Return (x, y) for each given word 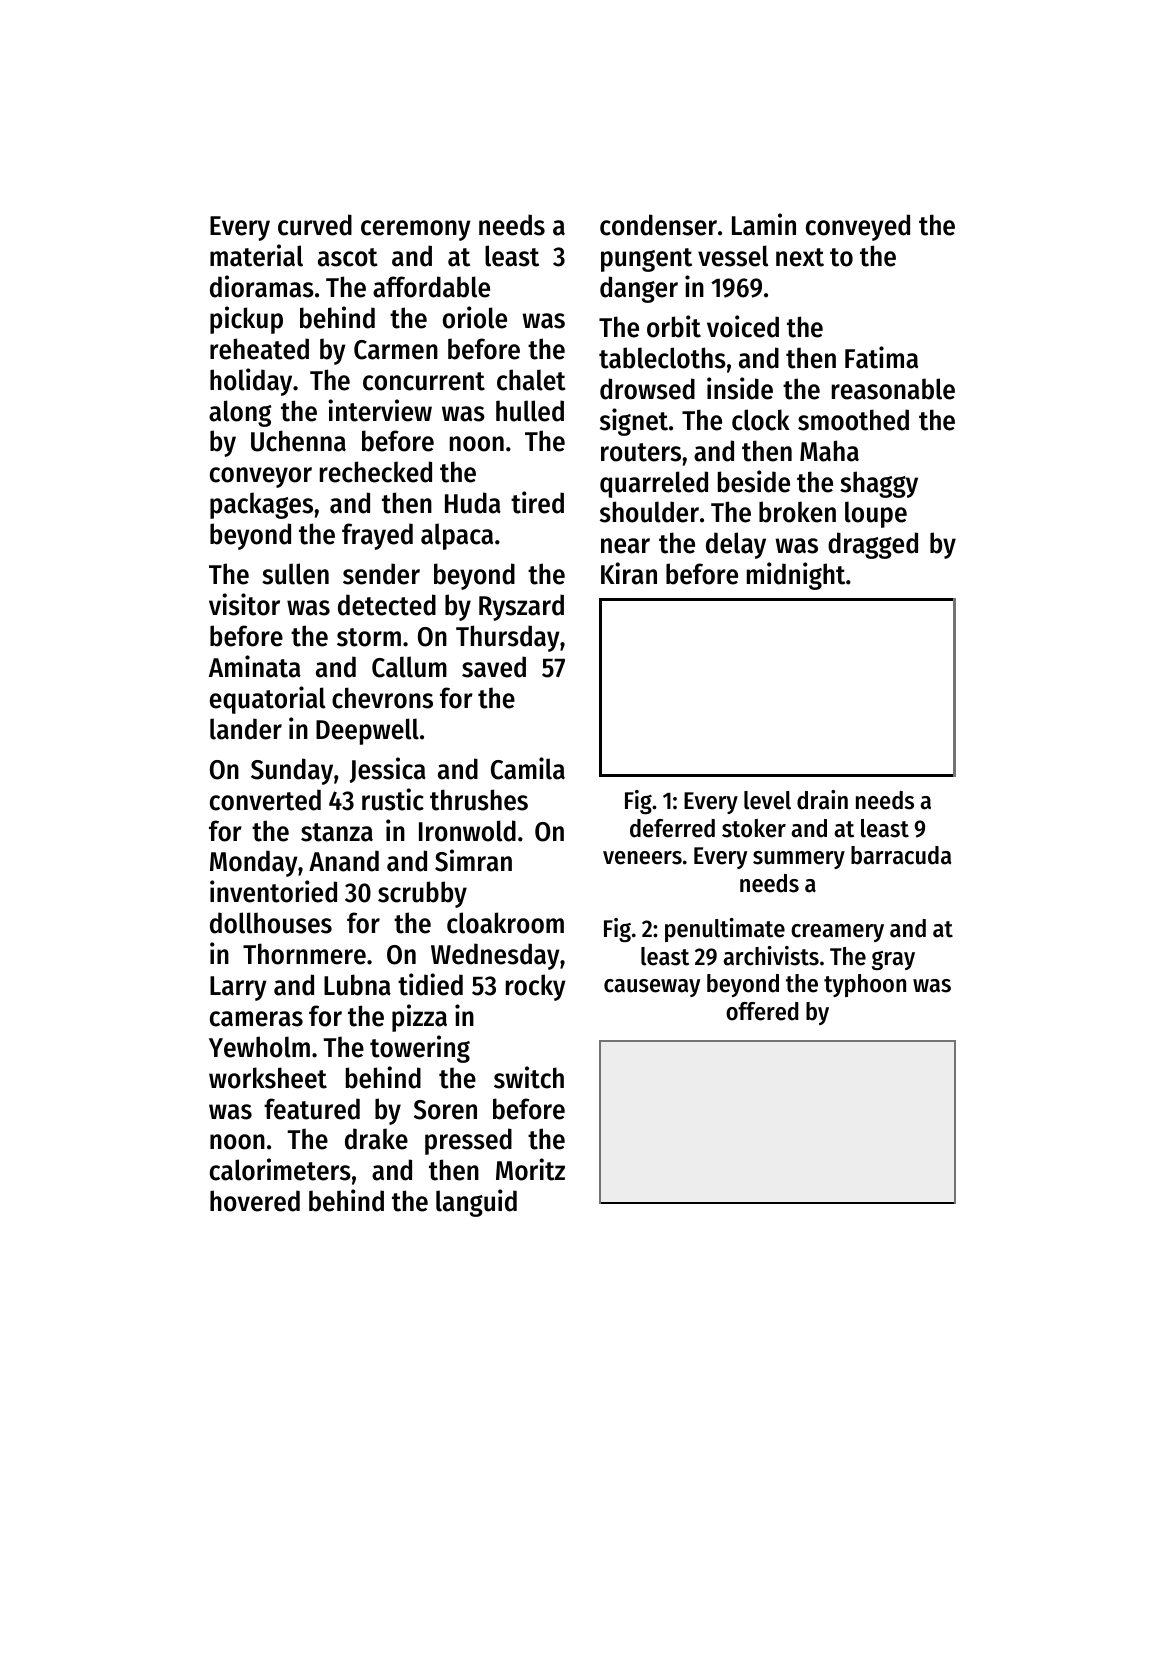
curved (315, 225)
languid (476, 1203)
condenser (658, 225)
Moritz (530, 1169)
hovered (255, 1201)
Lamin (764, 224)
